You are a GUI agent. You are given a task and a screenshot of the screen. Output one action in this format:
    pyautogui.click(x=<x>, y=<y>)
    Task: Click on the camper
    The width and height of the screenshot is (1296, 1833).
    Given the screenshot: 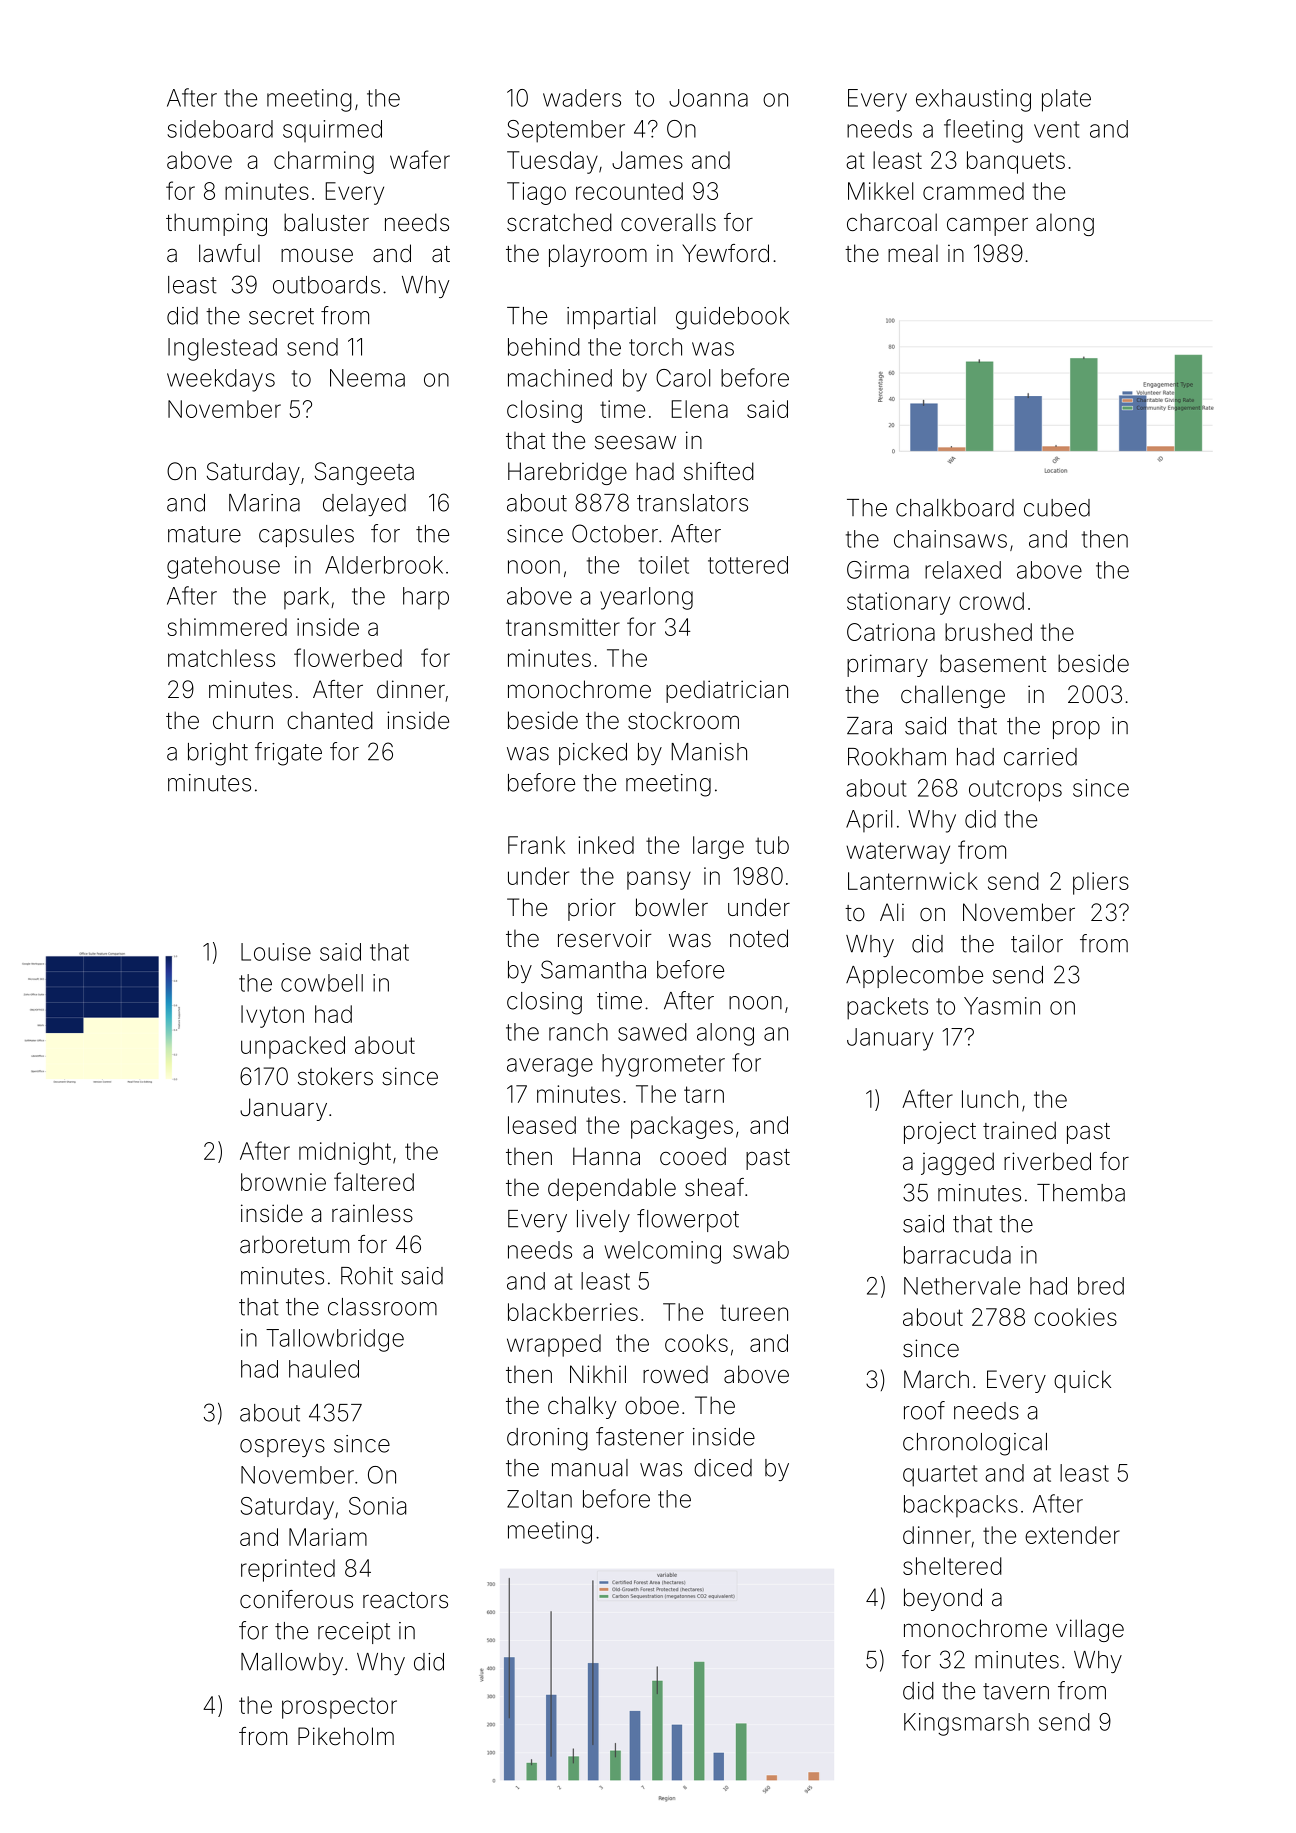 What is the action you would take?
    pyautogui.click(x=987, y=226)
